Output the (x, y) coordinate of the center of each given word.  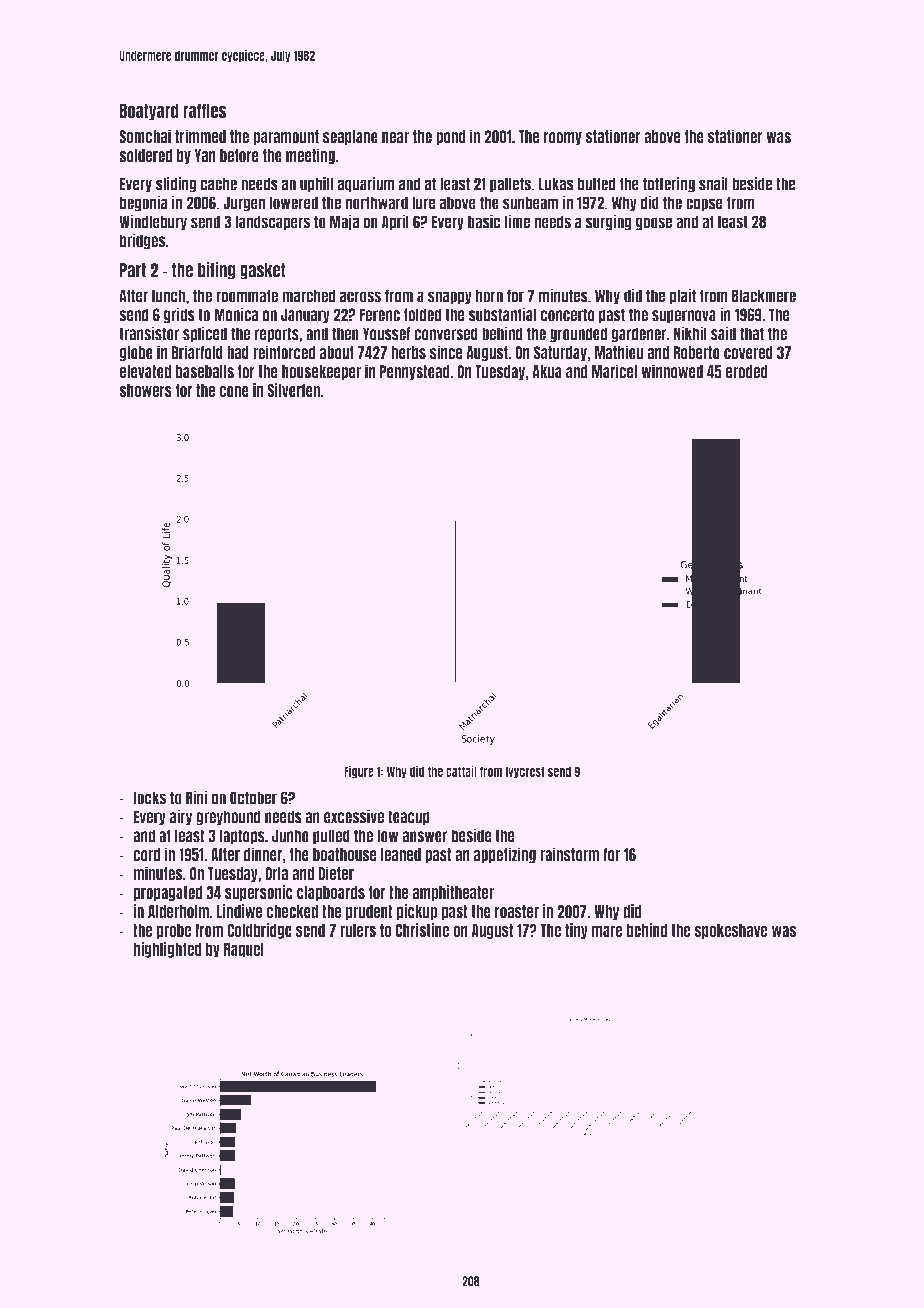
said (723, 333)
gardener (639, 335)
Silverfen (293, 390)
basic (484, 221)
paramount (286, 137)
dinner (263, 854)
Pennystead (415, 372)
